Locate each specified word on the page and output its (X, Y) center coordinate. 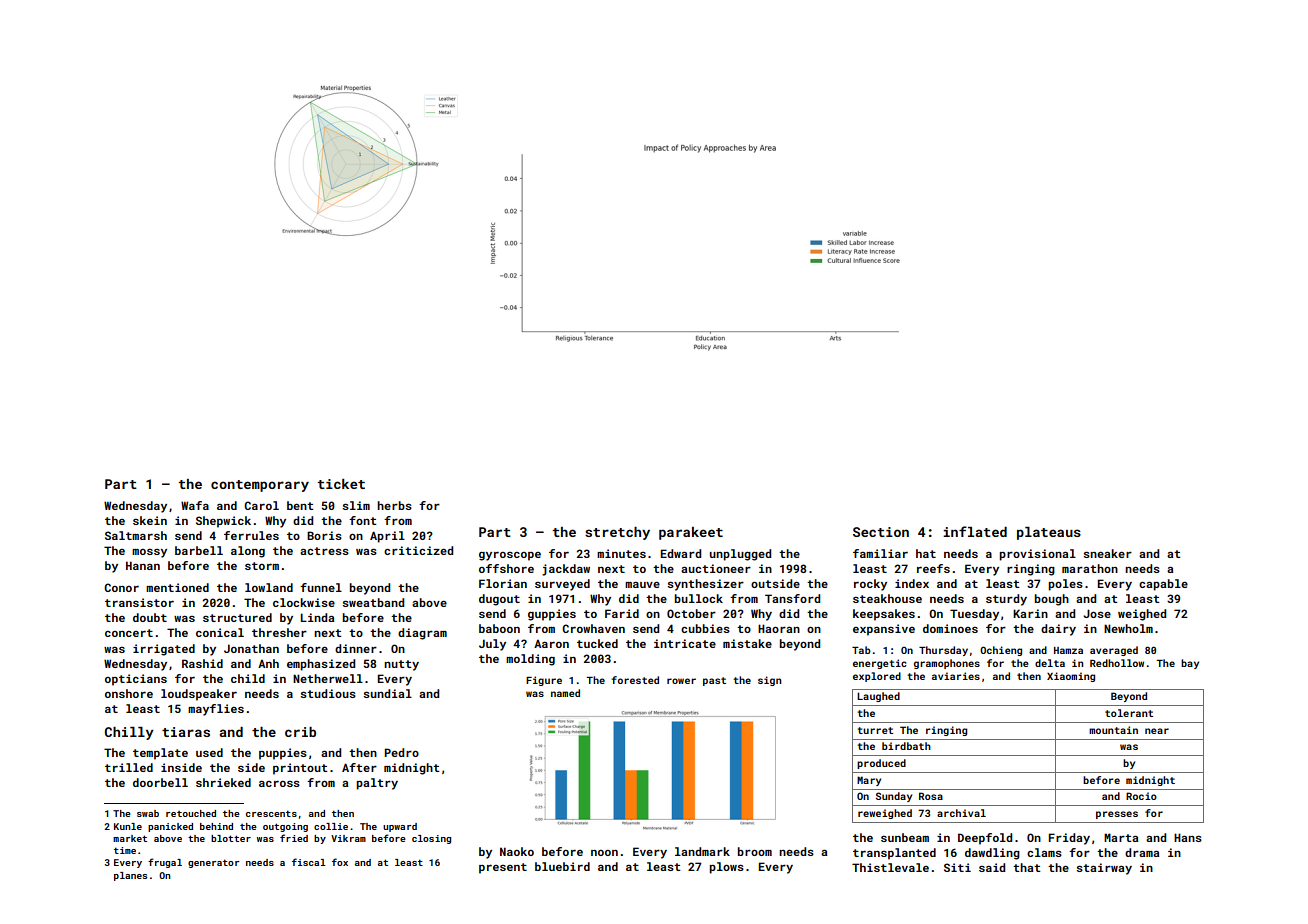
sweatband (373, 602)
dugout (499, 600)
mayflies (216, 710)
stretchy (617, 533)
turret (875, 730)
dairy (1058, 630)
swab (148, 813)
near (1157, 731)
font (362, 520)
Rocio (1141, 796)
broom (755, 851)
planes (130, 876)
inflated (975, 531)
